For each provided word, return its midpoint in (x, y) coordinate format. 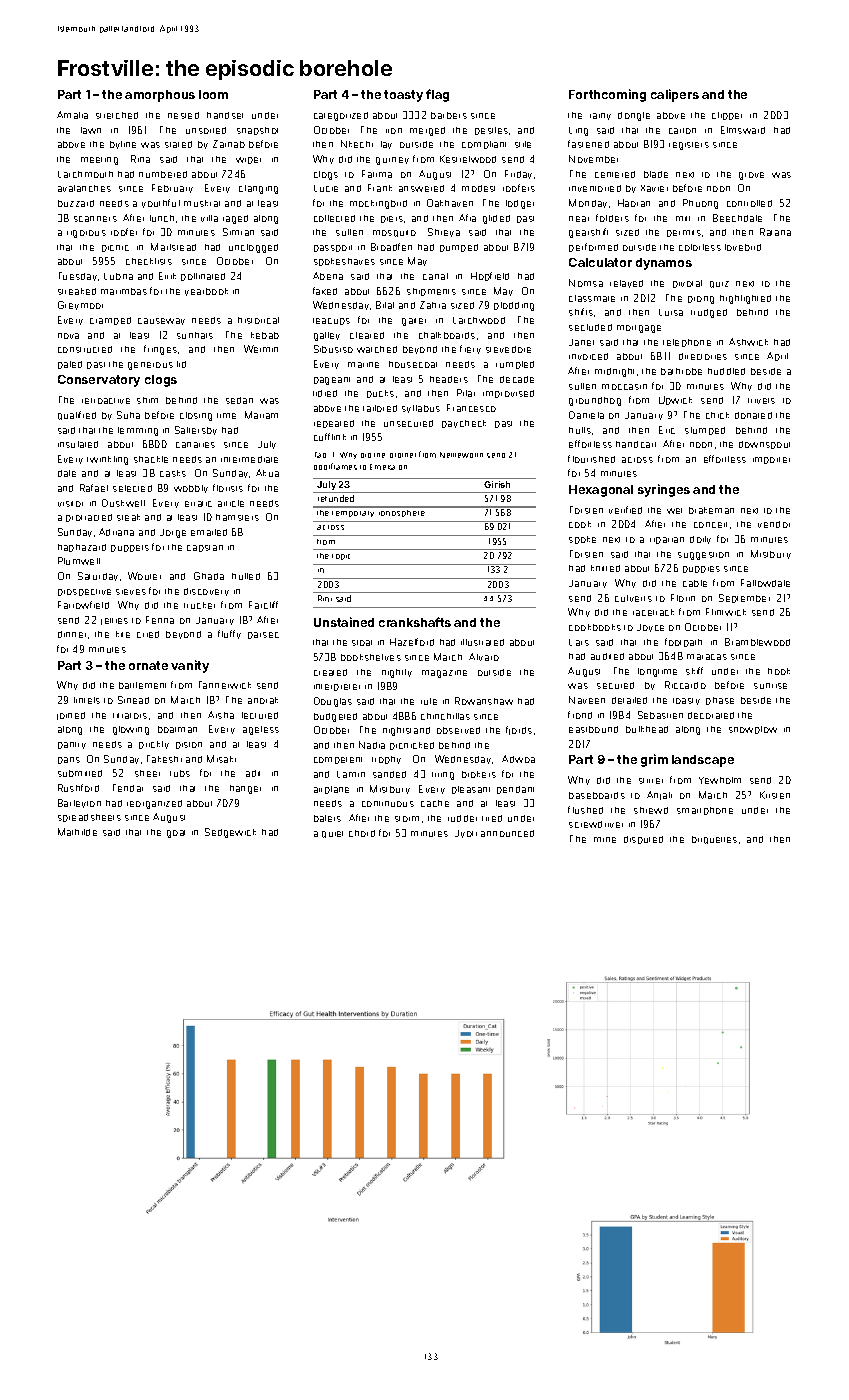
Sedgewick (230, 833)
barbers (449, 115)
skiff (694, 671)
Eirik (167, 276)
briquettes (714, 840)
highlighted (745, 299)
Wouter (144, 576)
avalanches (84, 188)
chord (362, 833)
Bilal (385, 305)
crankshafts (415, 622)
